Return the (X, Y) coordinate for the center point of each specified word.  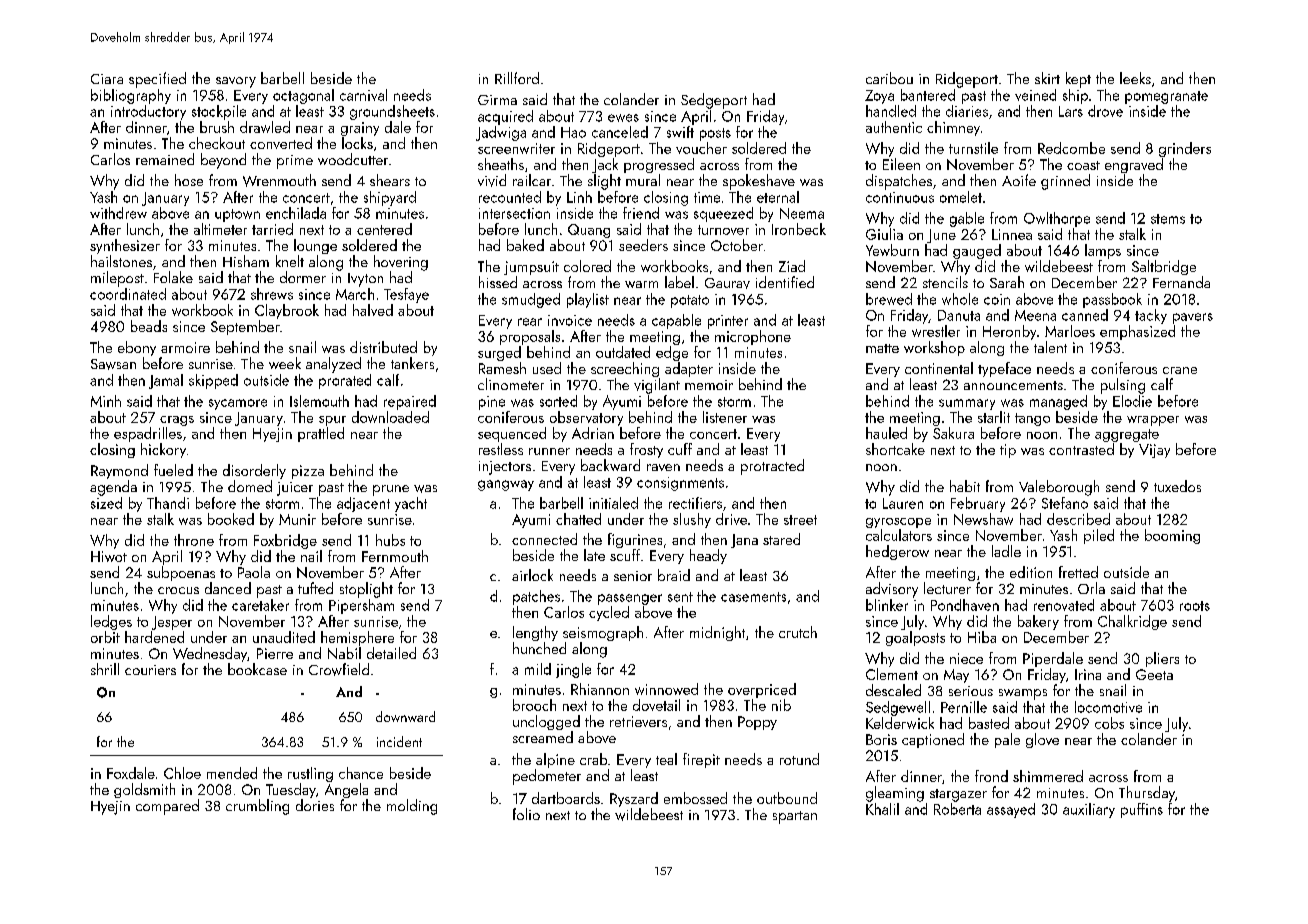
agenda (113, 488)
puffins (1142, 810)
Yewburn (892, 250)
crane (1180, 370)
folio (526, 814)
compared (167, 807)
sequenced (512, 434)
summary (967, 404)
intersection (514, 213)
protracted (772, 467)
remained (165, 159)
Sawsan (113, 364)
